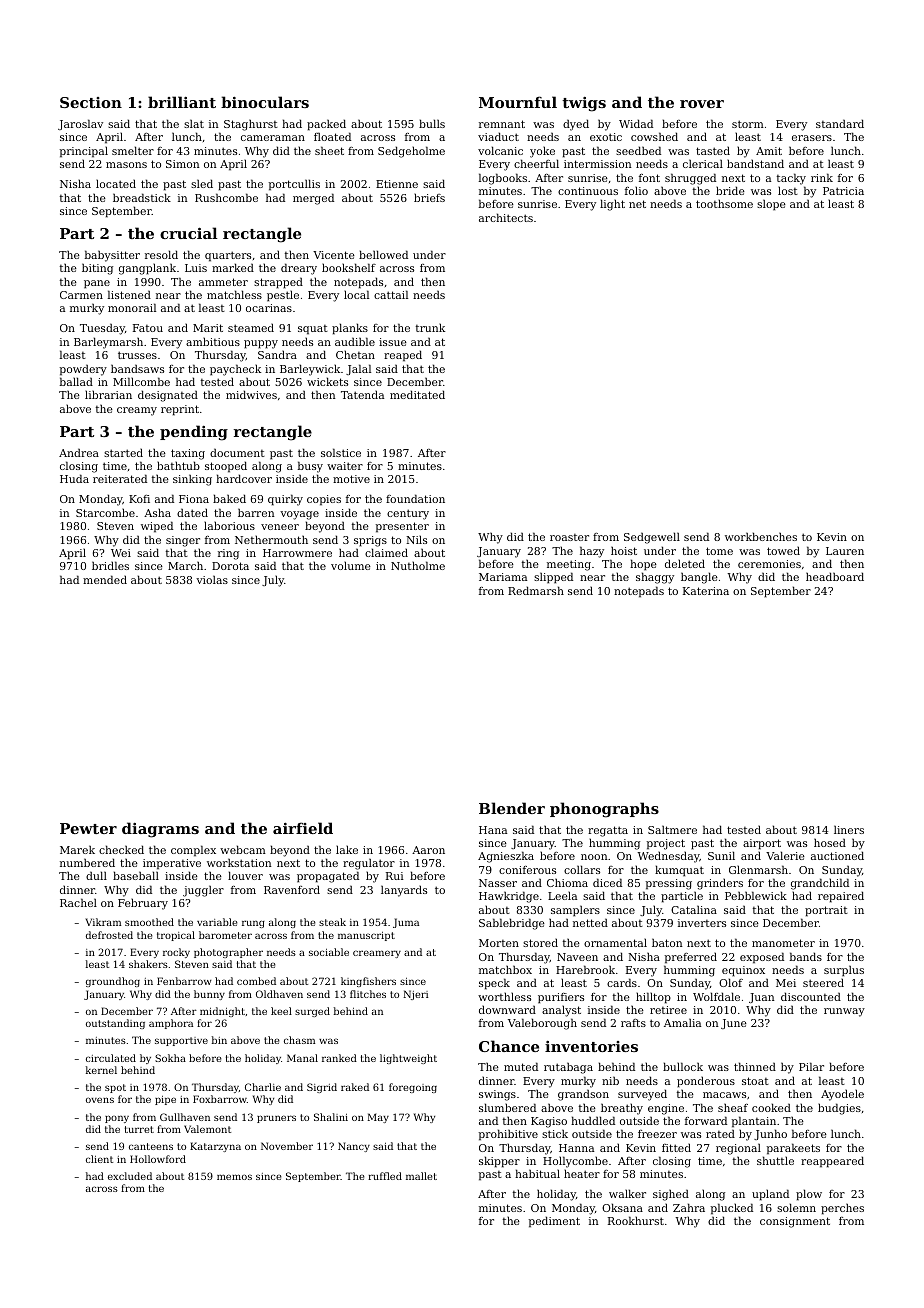 The image size is (924, 1308). What do you see at coordinates (383, 254) in the page?
I see `bellowed` at bounding box center [383, 254].
